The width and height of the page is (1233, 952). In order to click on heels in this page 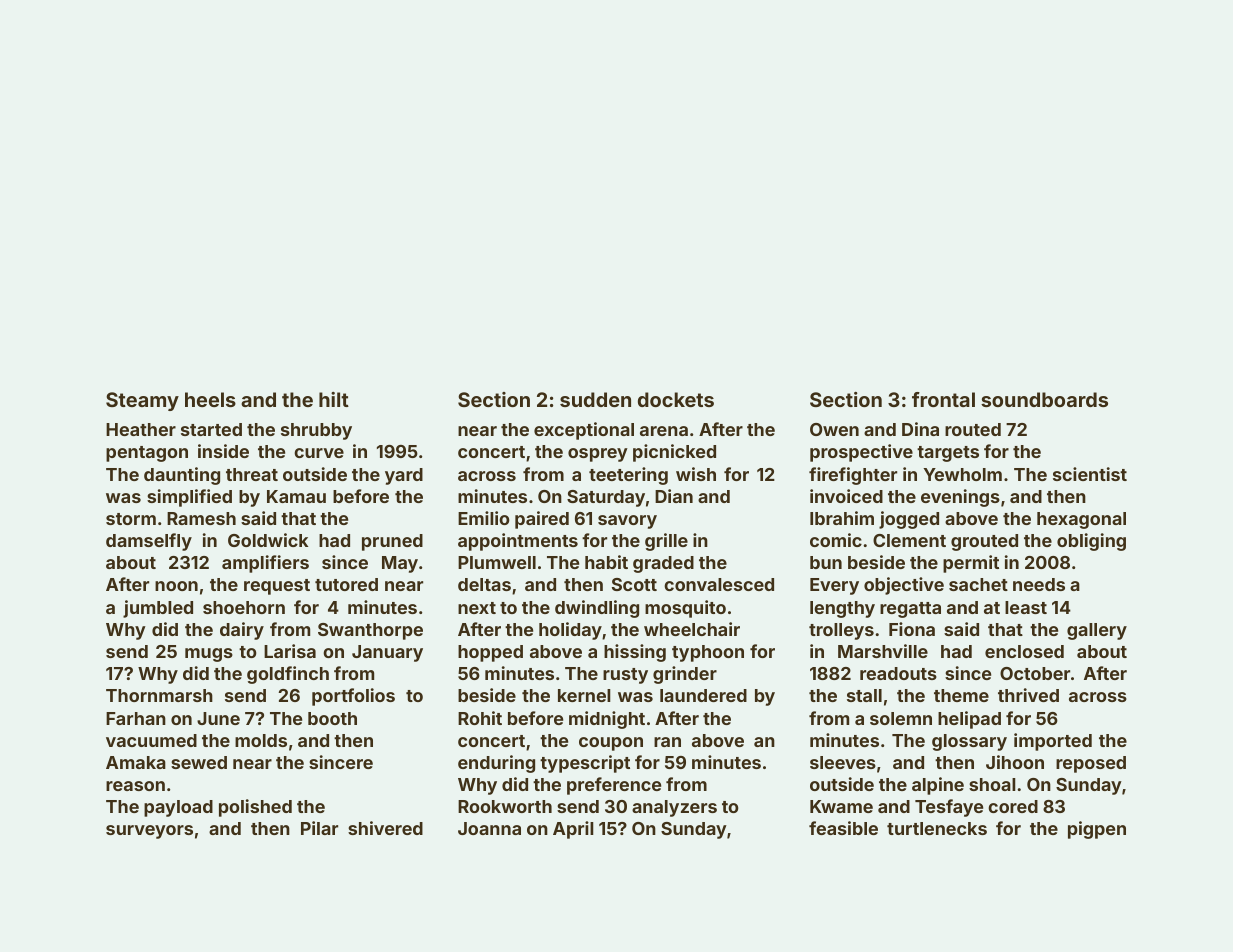, I will do `click(210, 399)`.
